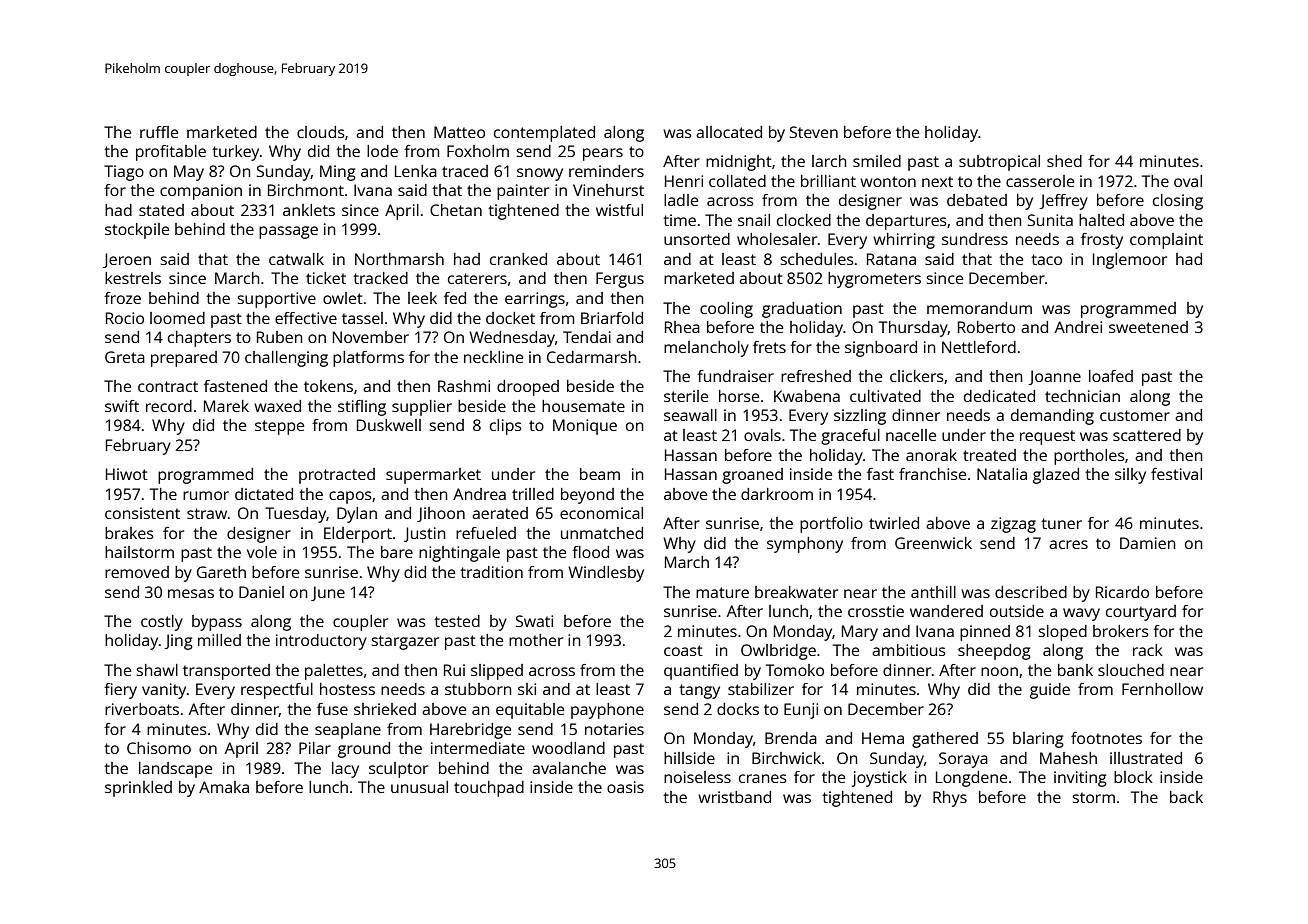 Image resolution: width=1308 pixels, height=924 pixels. Describe the element at coordinates (977, 200) in the screenshot. I see `debated` at that location.
